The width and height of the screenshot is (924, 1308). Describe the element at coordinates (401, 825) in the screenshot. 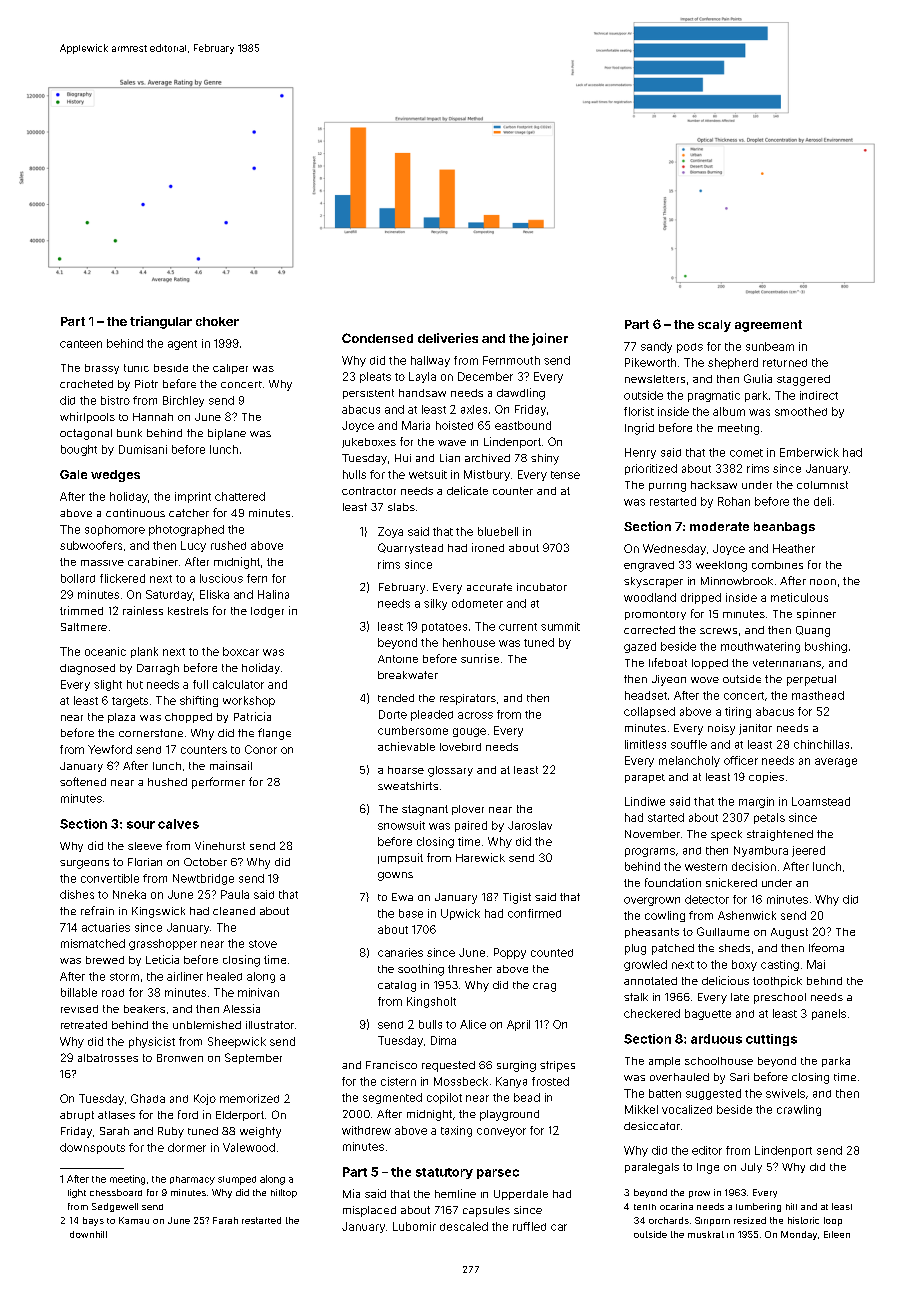

I see `snowsuit` at that location.
